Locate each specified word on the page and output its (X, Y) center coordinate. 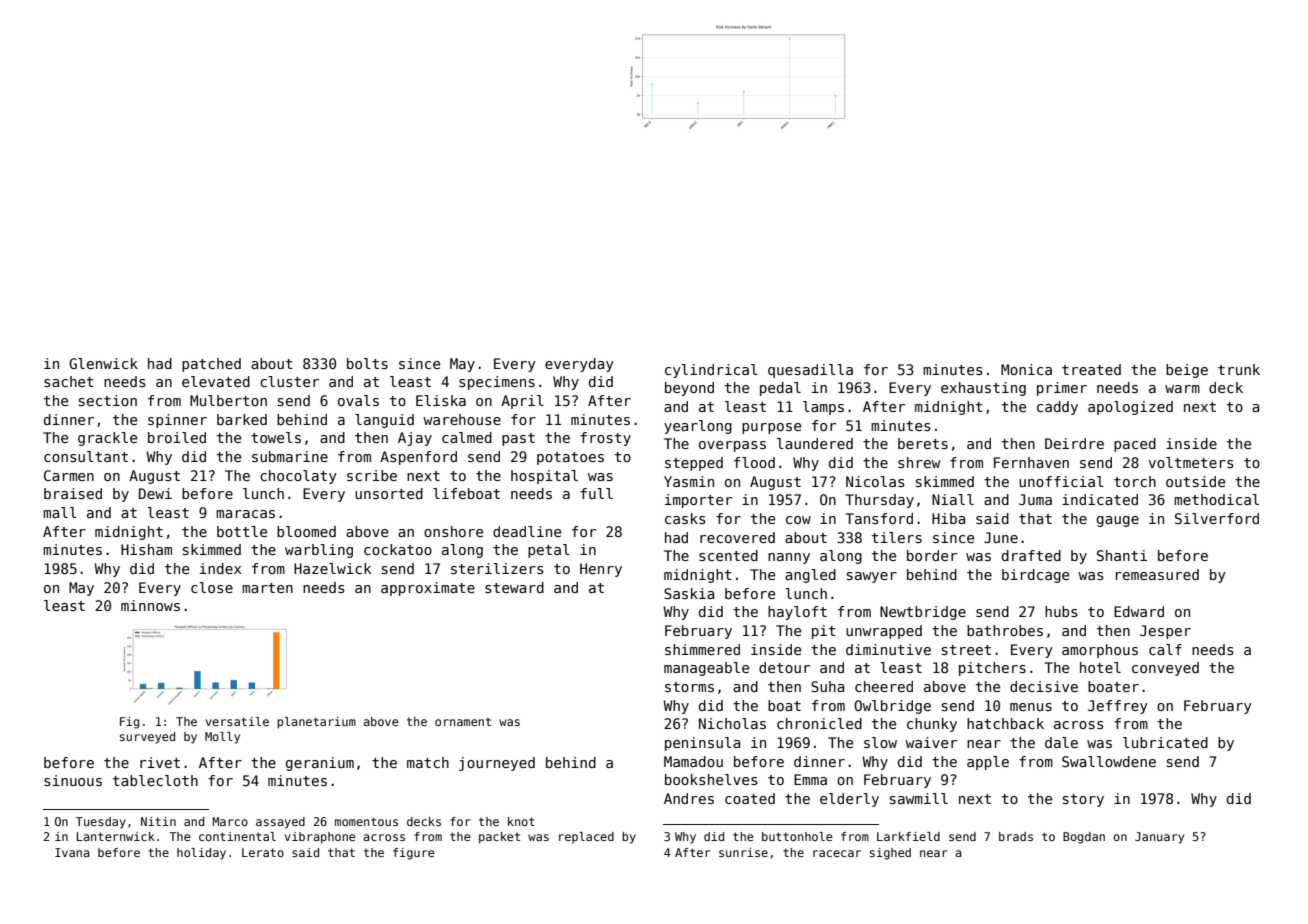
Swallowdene (1109, 761)
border (932, 555)
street (966, 650)
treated (1091, 369)
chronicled (819, 723)
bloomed (306, 531)
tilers (897, 537)
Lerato (263, 852)
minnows (150, 605)
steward (514, 587)
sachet (69, 381)
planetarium (316, 723)
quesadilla (810, 371)
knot (521, 821)
